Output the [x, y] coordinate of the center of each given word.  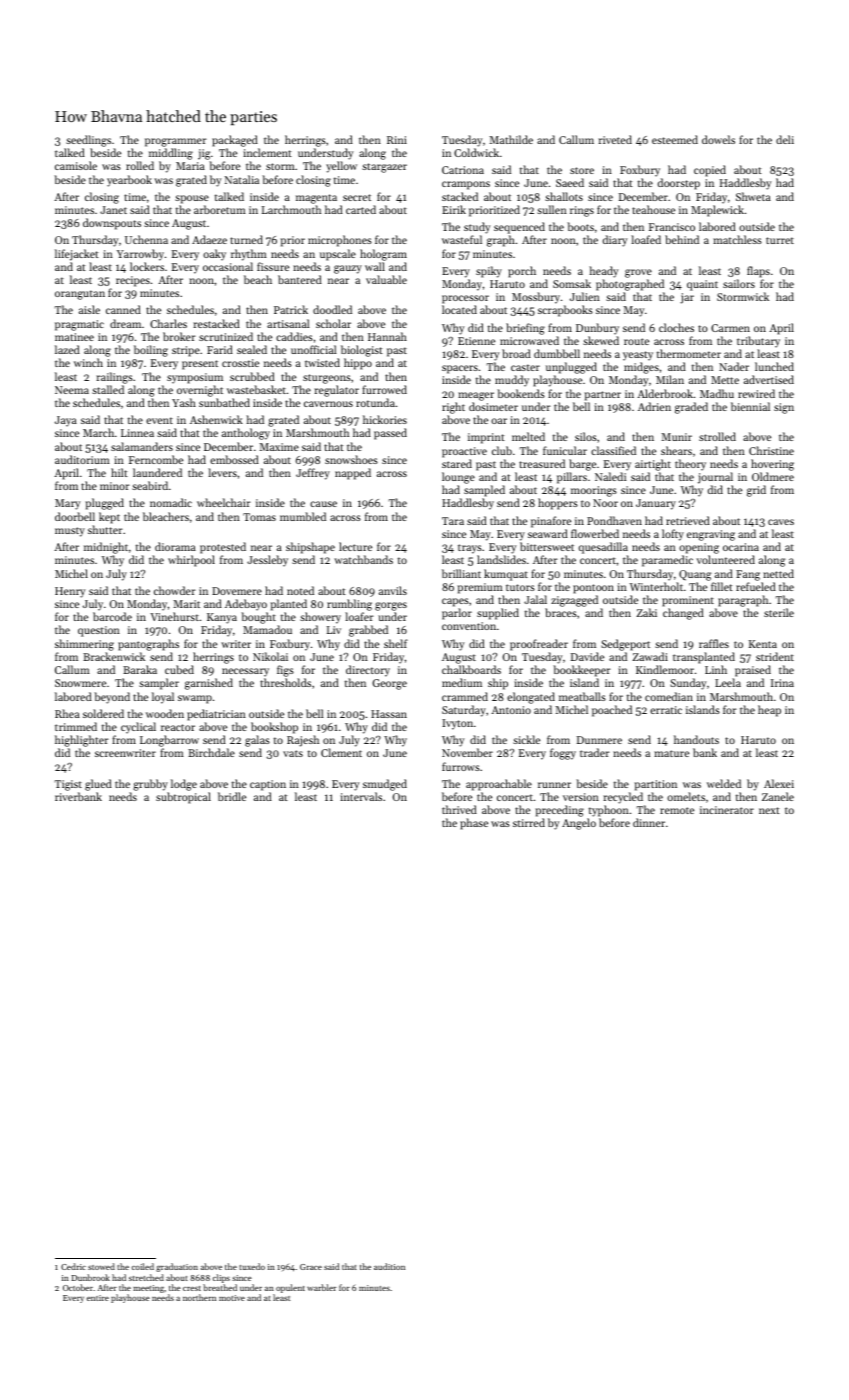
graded [691, 408]
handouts [696, 739]
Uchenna [146, 239]
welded [724, 783]
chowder [175, 590]
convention [469, 626]
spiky [489, 272]
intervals [361, 796]
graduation [177, 1267]
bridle [232, 796]
